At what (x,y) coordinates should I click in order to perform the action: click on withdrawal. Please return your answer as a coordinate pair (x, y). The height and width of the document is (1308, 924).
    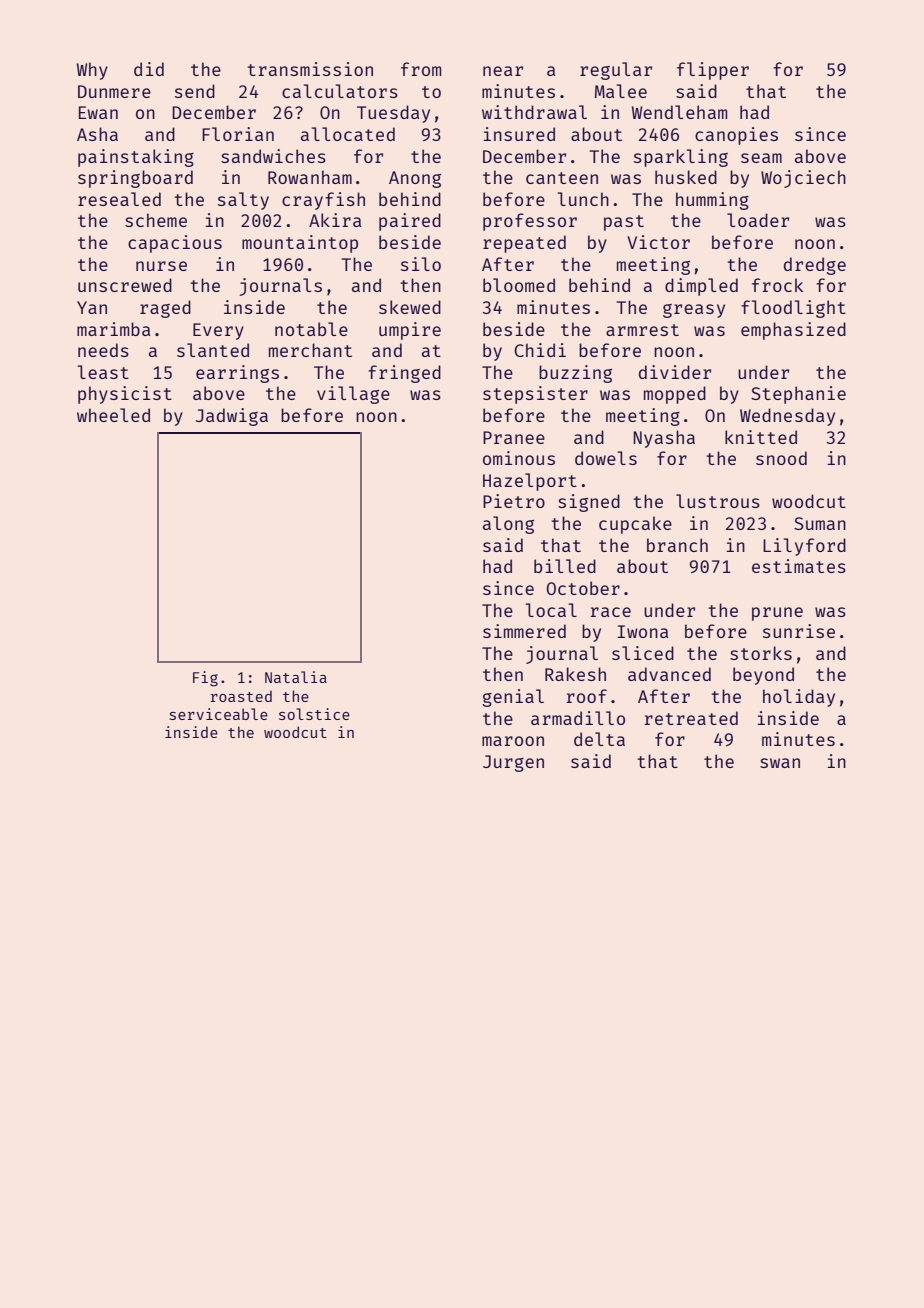
    Looking at the image, I should click on (534, 112).
